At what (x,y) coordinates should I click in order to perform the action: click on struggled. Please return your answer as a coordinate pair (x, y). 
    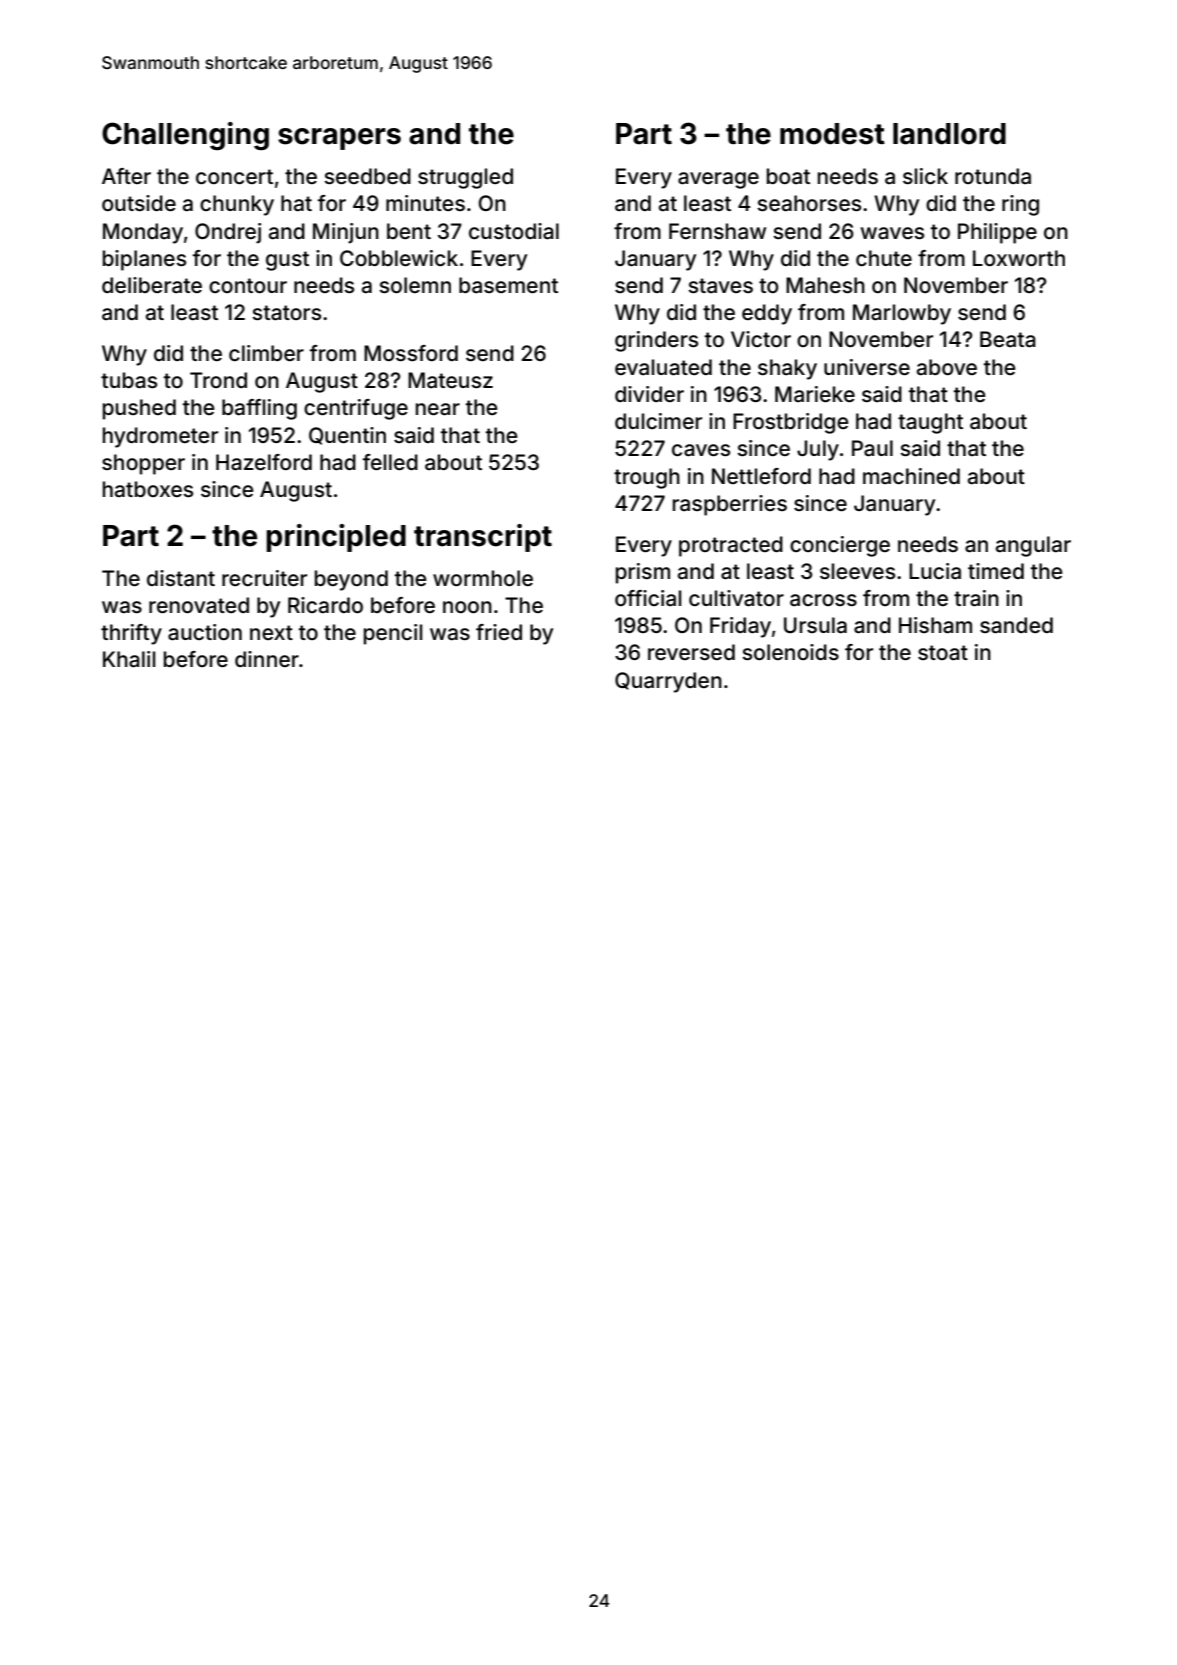
    Looking at the image, I should click on (465, 178).
